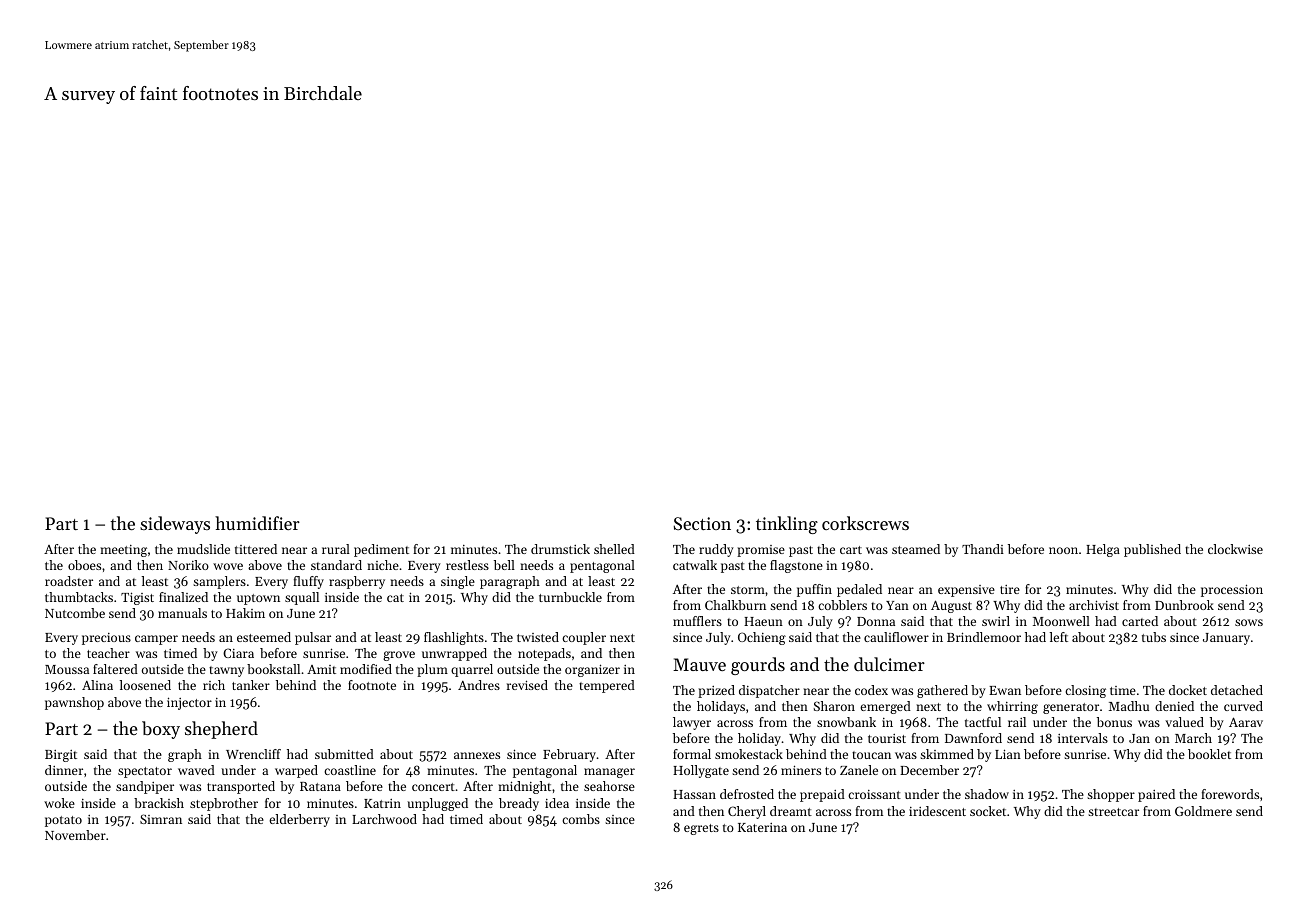  I want to click on Section, so click(702, 523).
